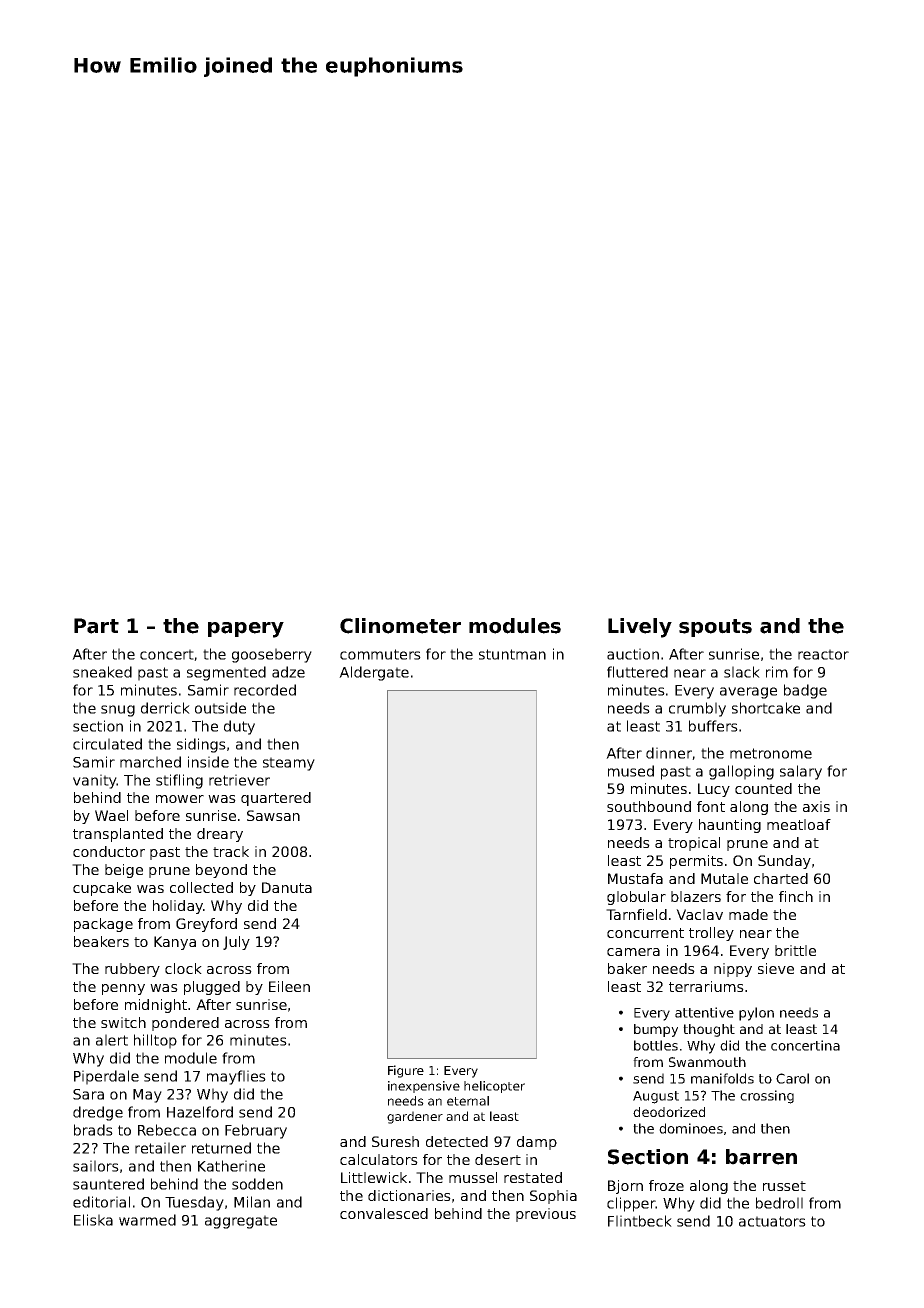 This screenshot has height=1308, width=924. Describe the element at coordinates (103, 925) in the screenshot. I see `package` at that location.
